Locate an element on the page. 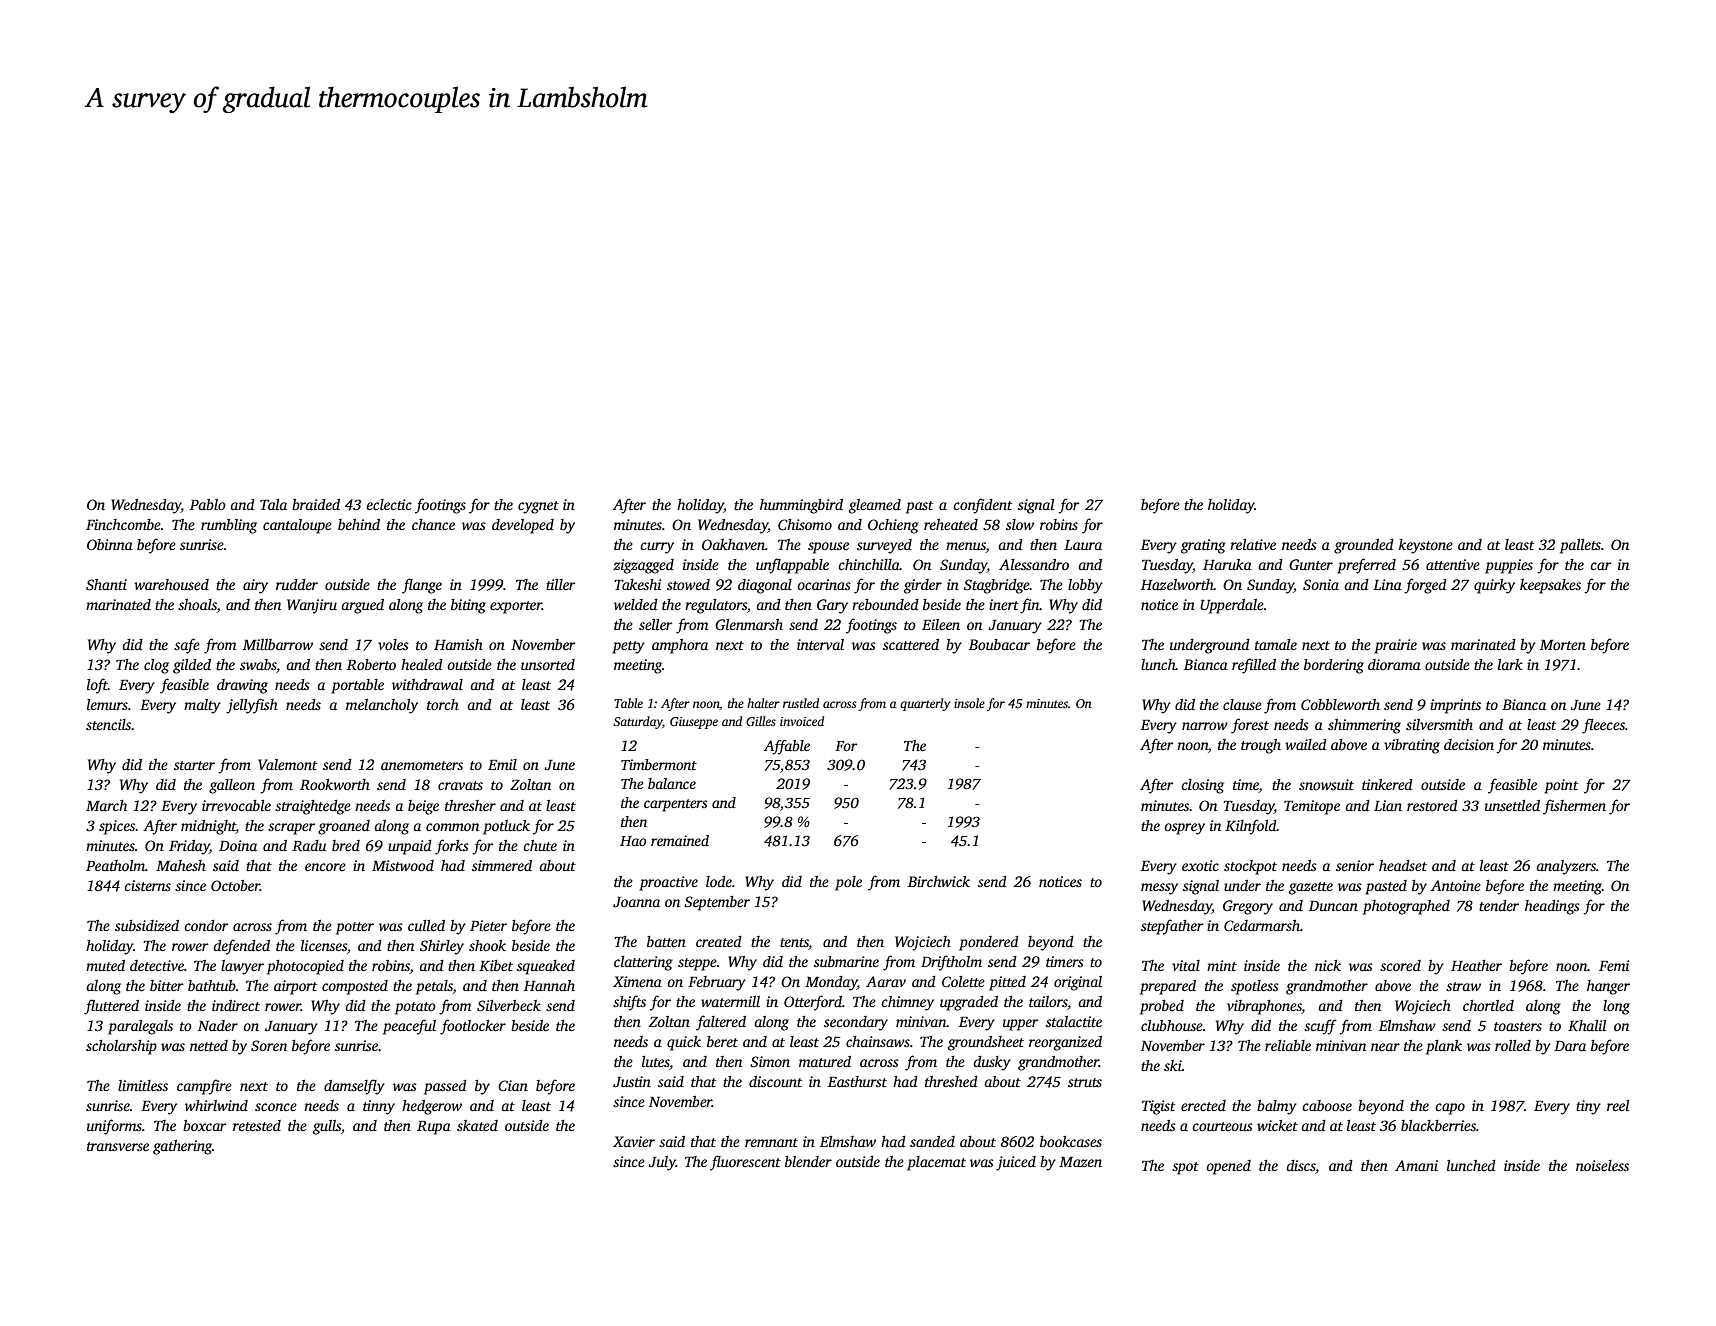 This document has width=1716, height=1326. pallets is located at coordinates (1580, 546).
